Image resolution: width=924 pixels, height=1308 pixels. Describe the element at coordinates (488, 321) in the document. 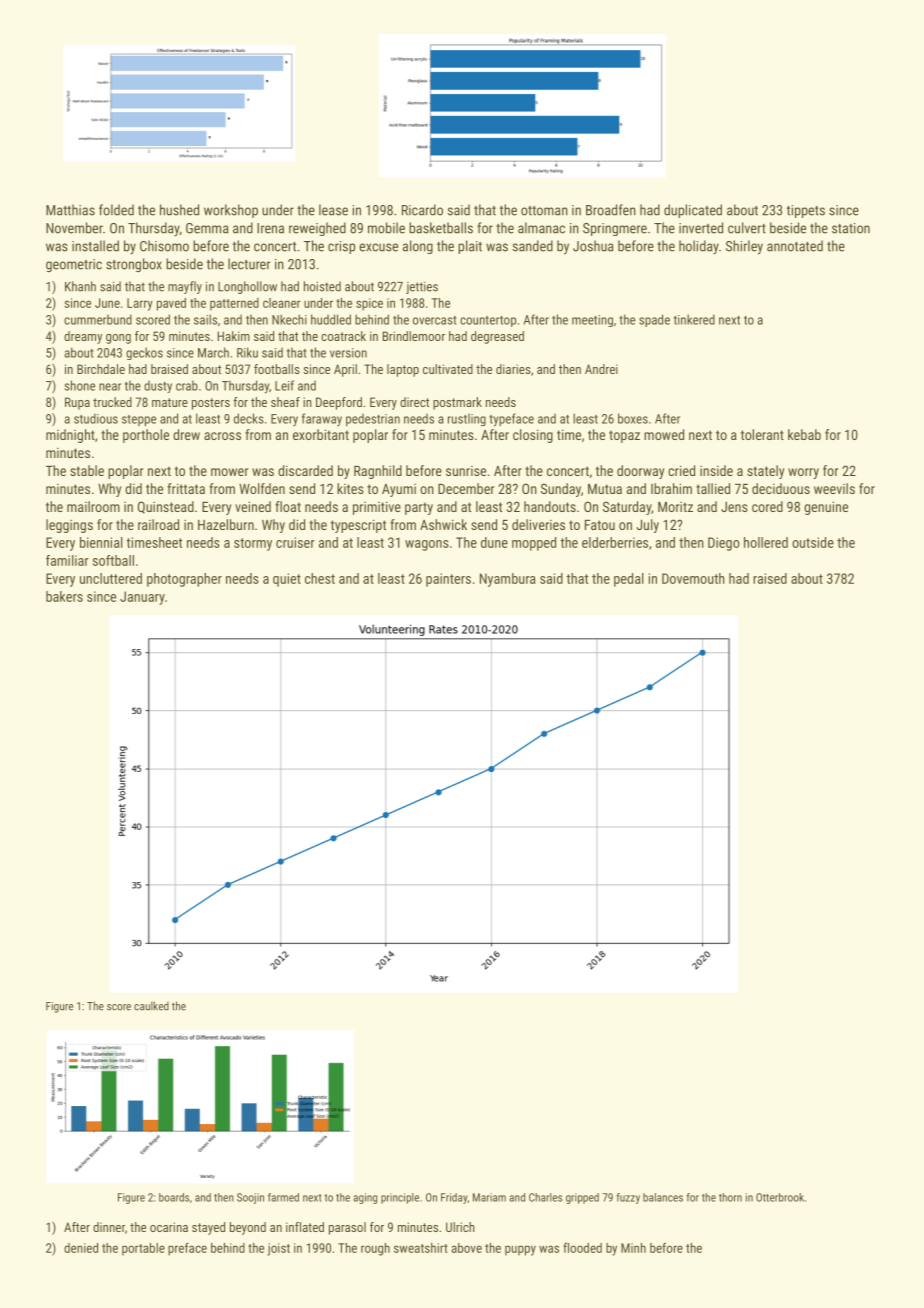

I see `countertop` at that location.
